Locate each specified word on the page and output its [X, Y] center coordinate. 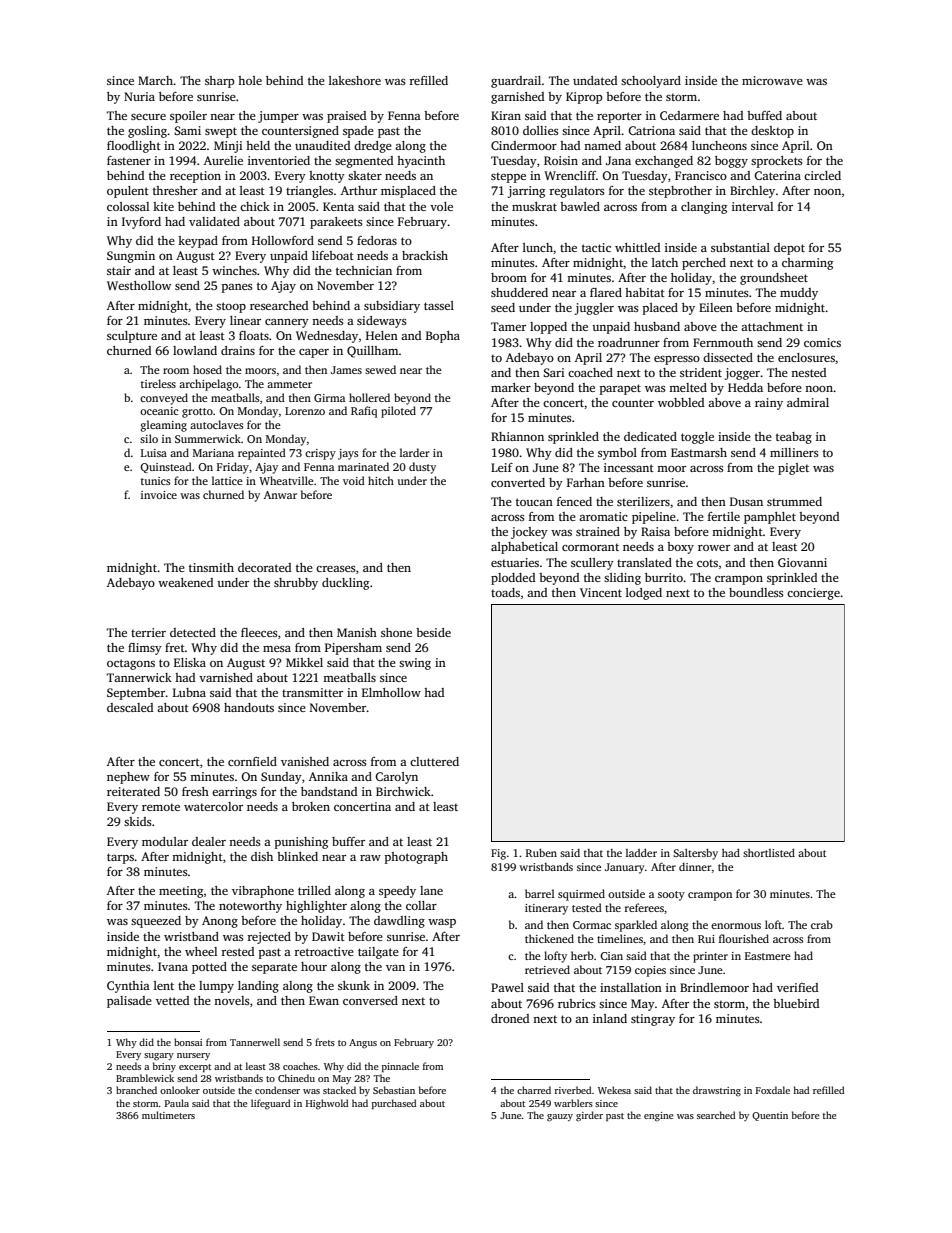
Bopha [443, 337]
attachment [772, 326]
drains [238, 350]
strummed [794, 501]
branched [136, 1090]
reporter [619, 117]
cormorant [590, 547]
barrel [540, 893]
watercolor [213, 806]
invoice [159, 495]
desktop [772, 132]
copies [650, 971]
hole [250, 80]
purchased [394, 1104]
